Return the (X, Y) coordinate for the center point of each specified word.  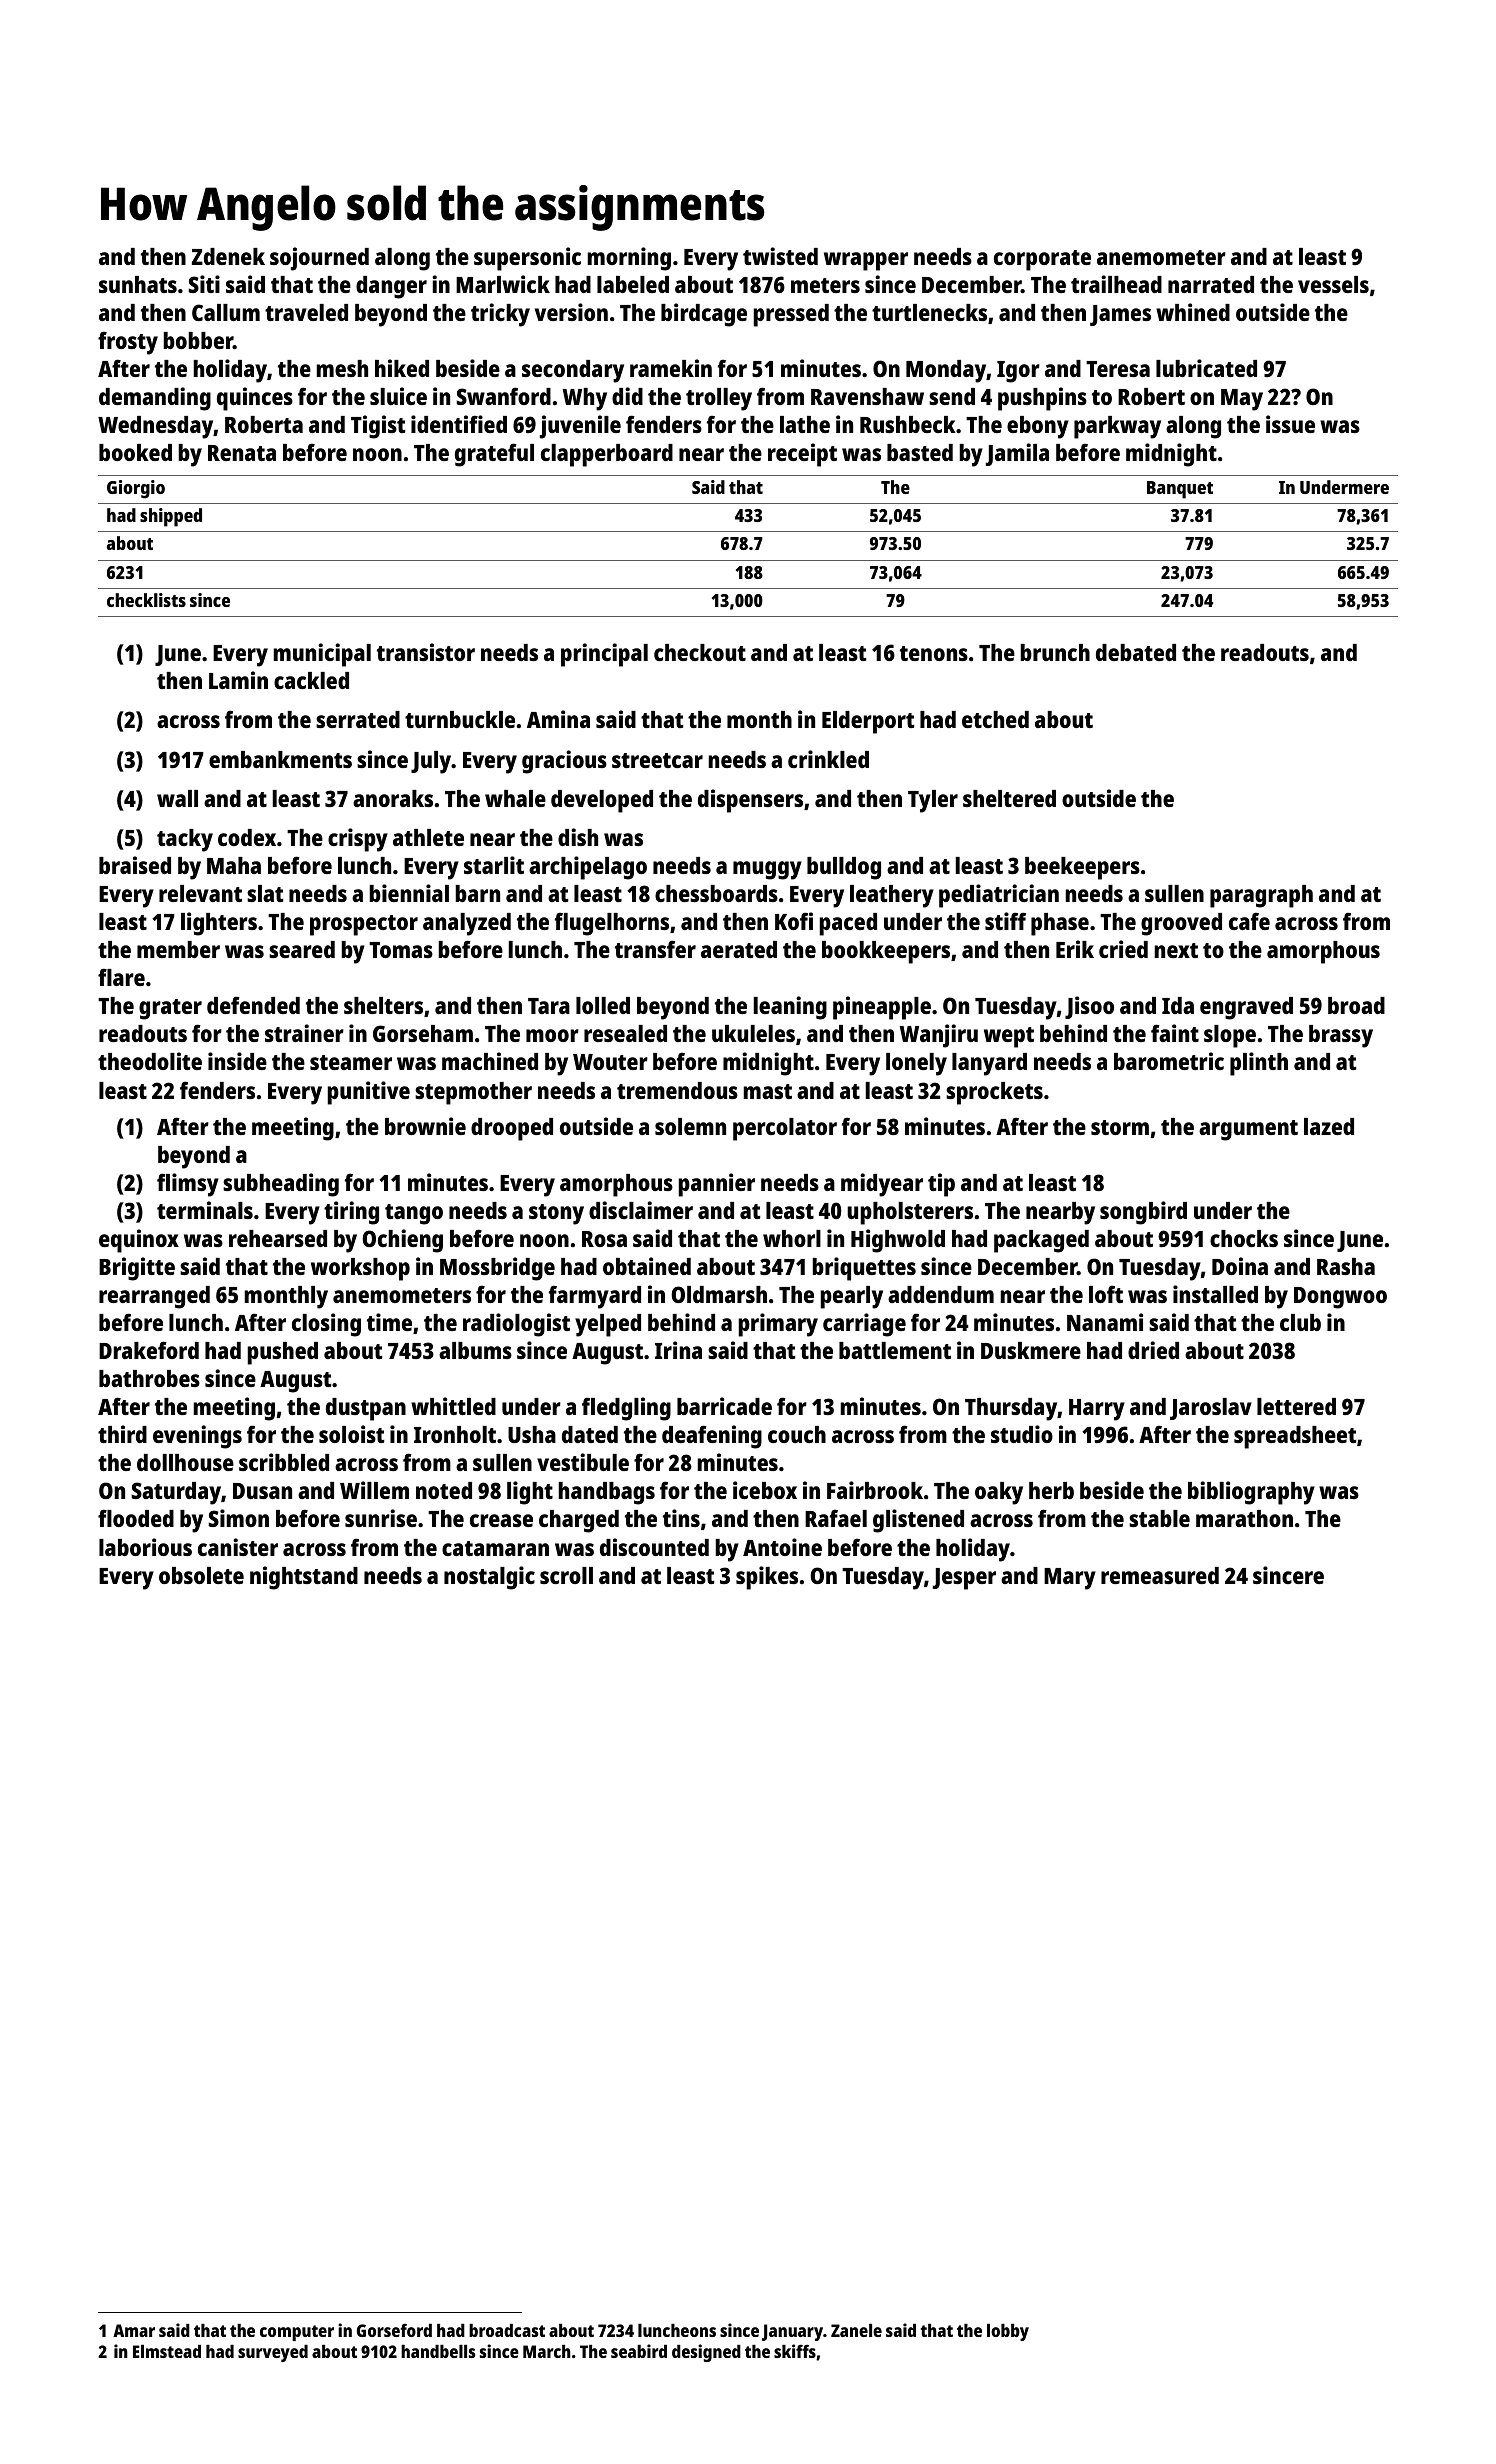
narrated (1211, 284)
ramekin (671, 368)
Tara (549, 1006)
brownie (425, 1126)
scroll (566, 1575)
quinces (255, 399)
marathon (1244, 1518)
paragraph (1261, 896)
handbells (438, 2351)
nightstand (304, 1578)
